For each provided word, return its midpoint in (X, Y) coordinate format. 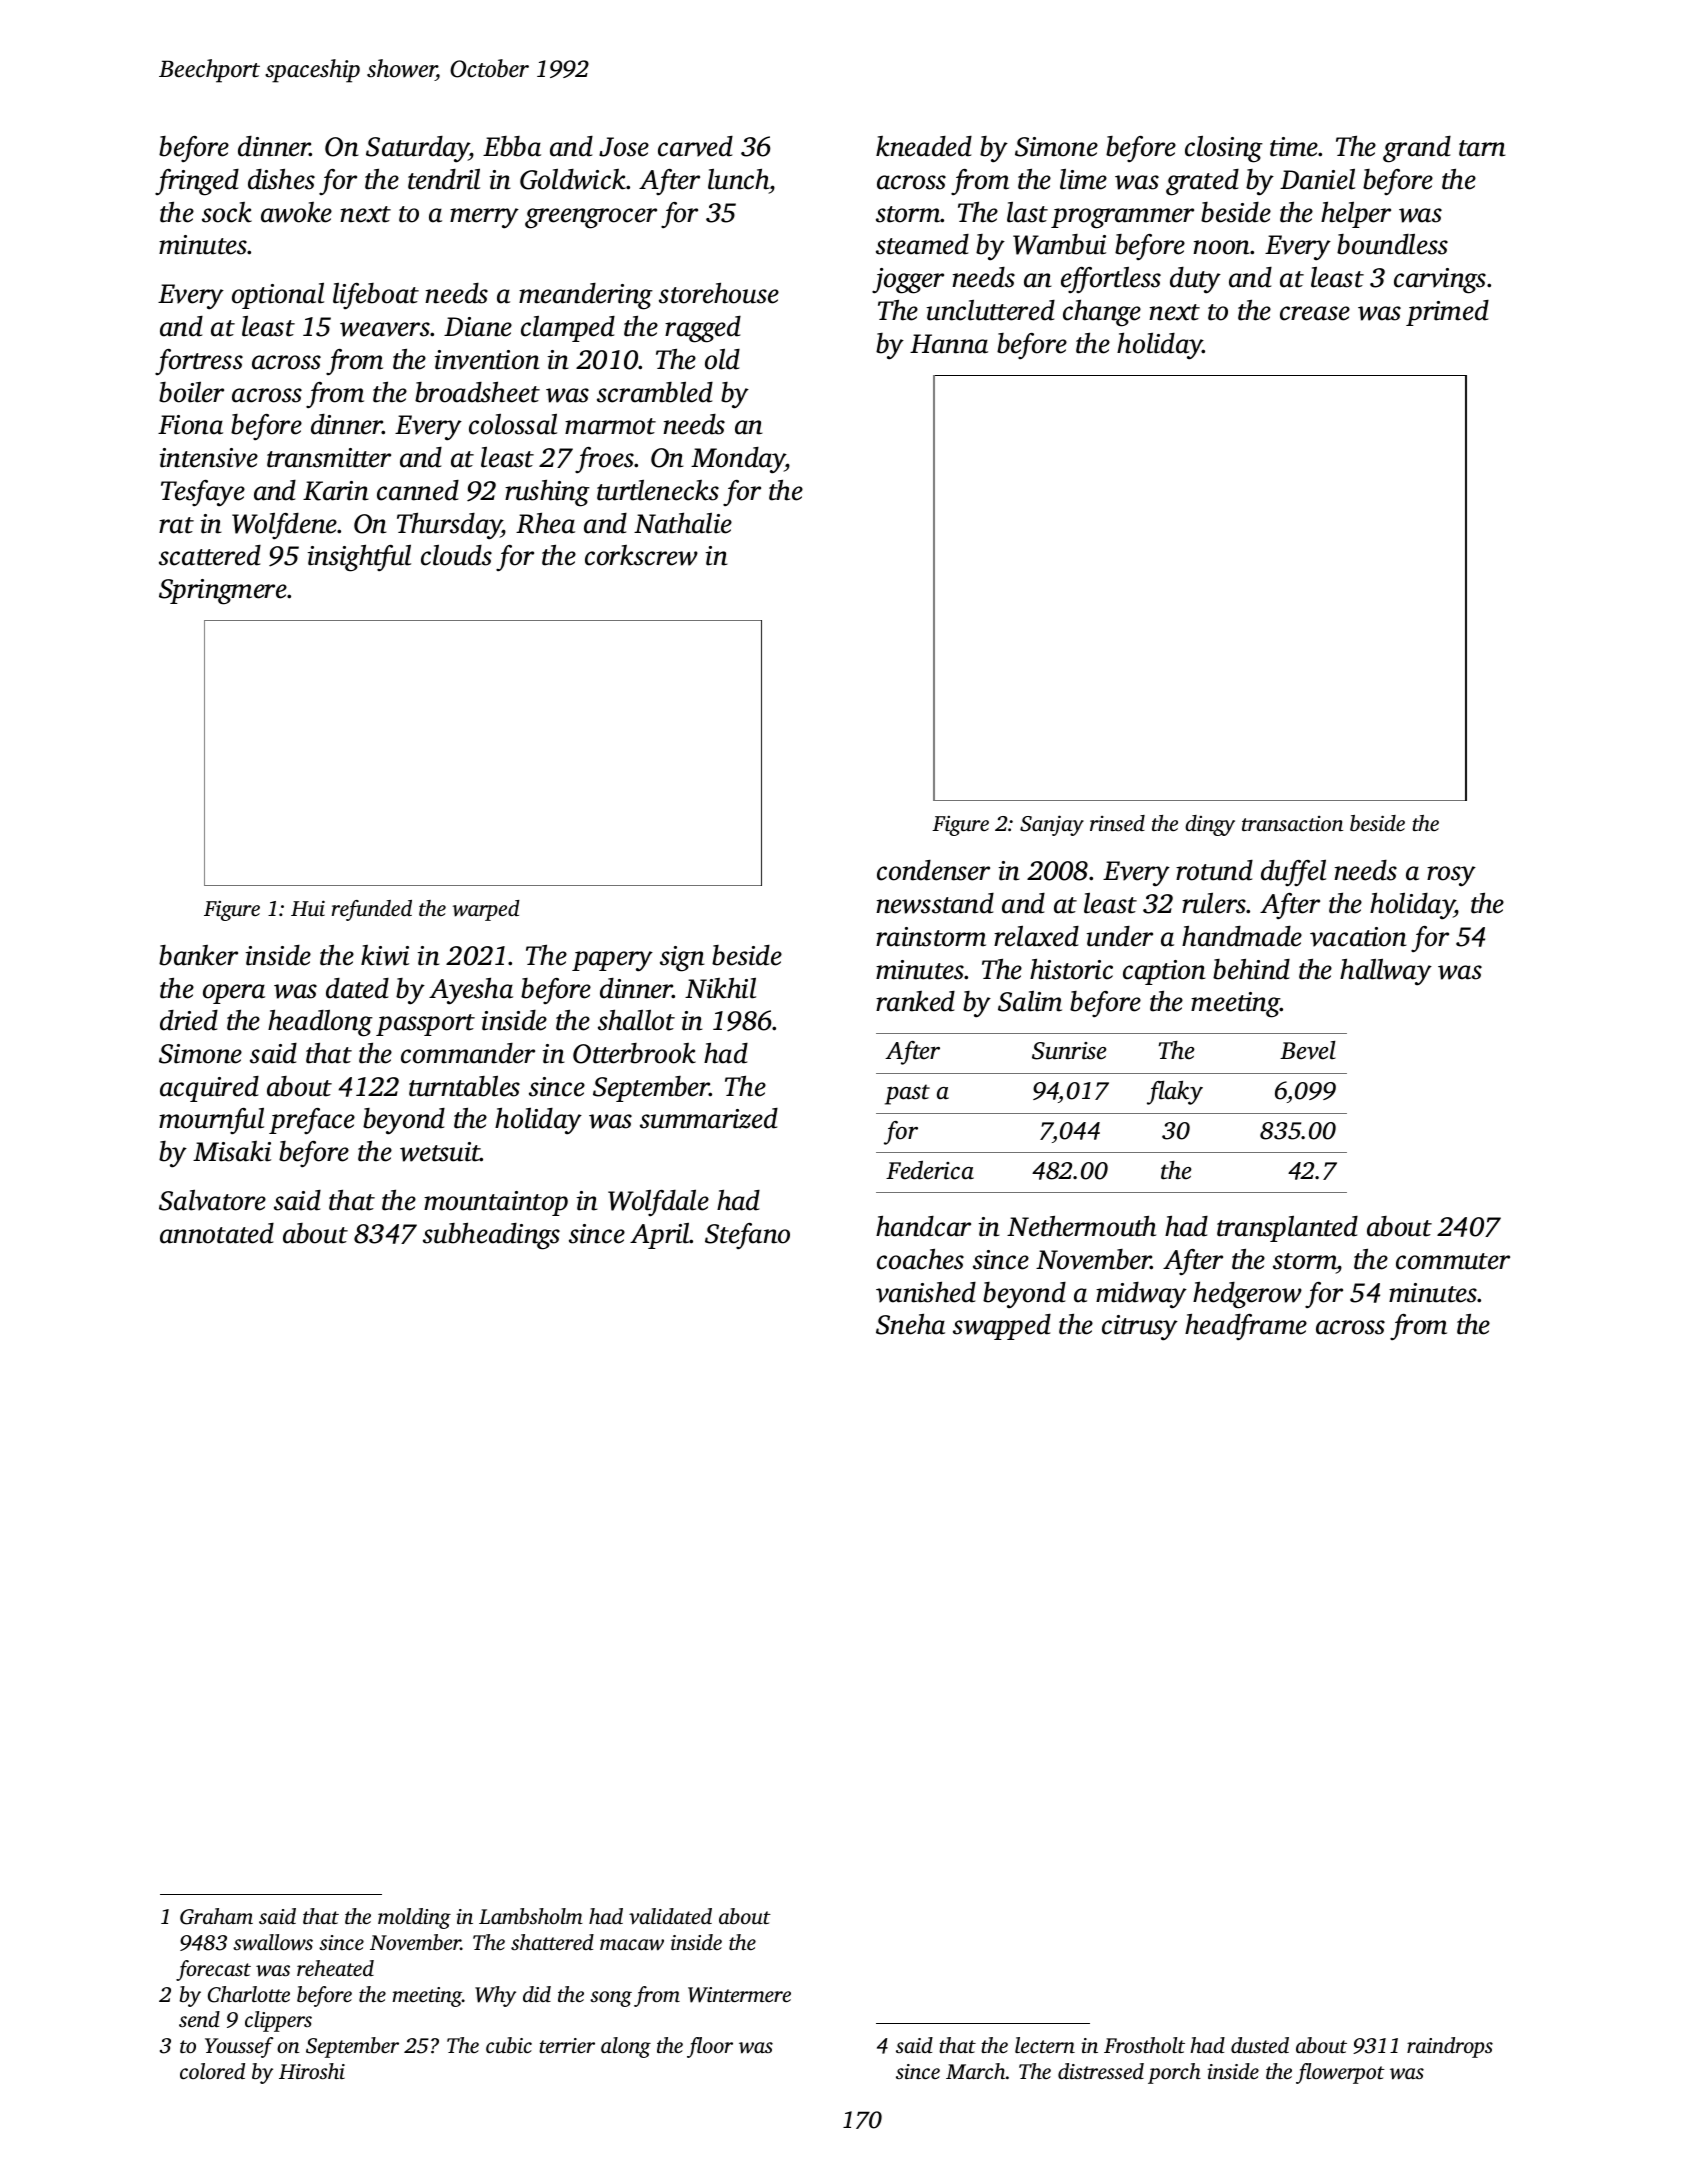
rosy (1451, 876)
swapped (1002, 1327)
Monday (738, 460)
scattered (210, 555)
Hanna (949, 344)
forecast (213, 1970)
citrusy (1140, 1328)
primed (1447, 313)
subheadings (491, 1236)
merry (484, 218)
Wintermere (739, 1995)
